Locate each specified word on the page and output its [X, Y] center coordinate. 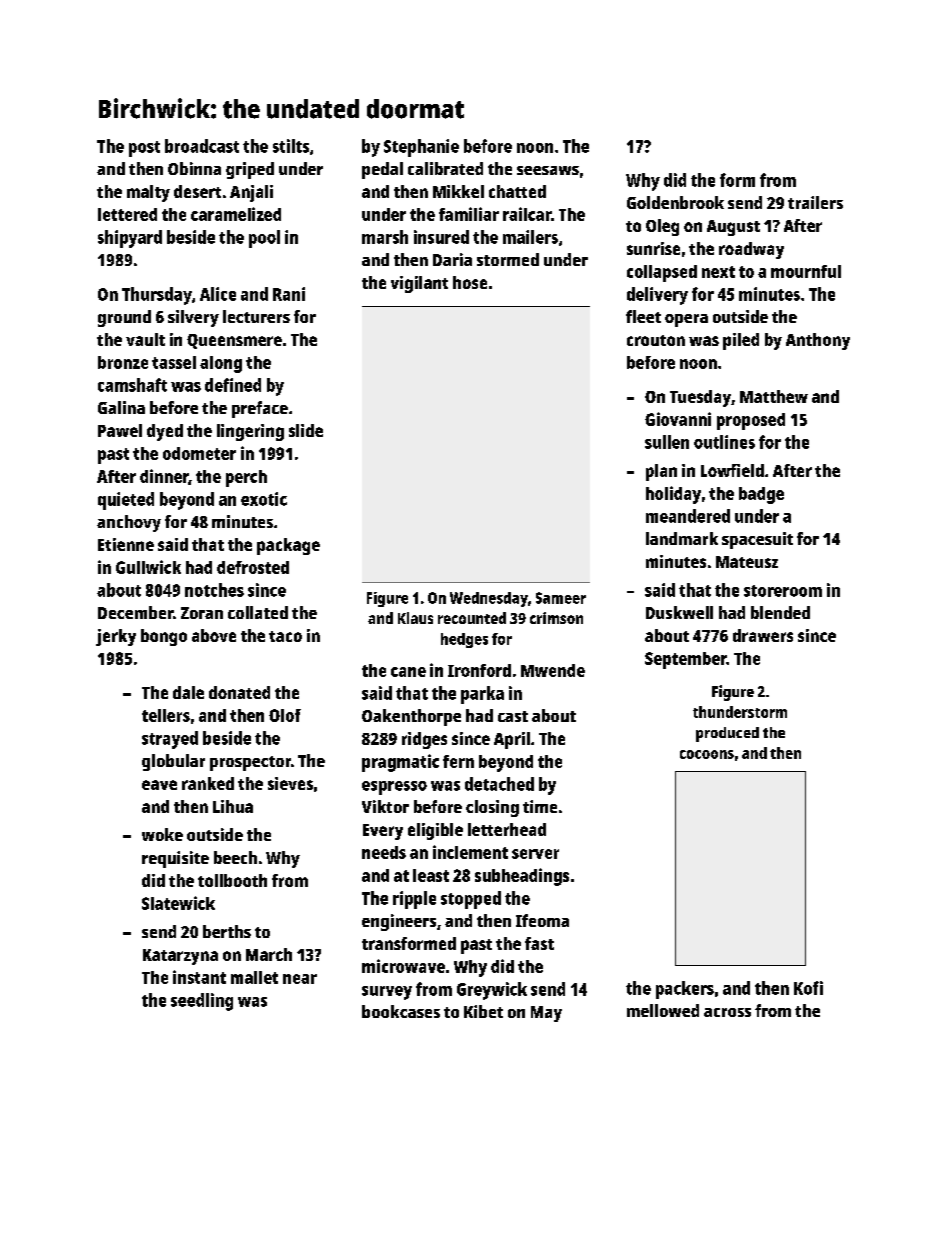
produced [727, 734]
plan [661, 472]
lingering [250, 432]
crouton [656, 340]
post [144, 149]
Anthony [818, 341]
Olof [285, 715]
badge [761, 495]
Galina [121, 407]
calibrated [445, 168]
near [300, 979]
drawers [763, 635]
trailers [815, 202]
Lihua [233, 806]
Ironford [479, 670]
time [540, 806]
